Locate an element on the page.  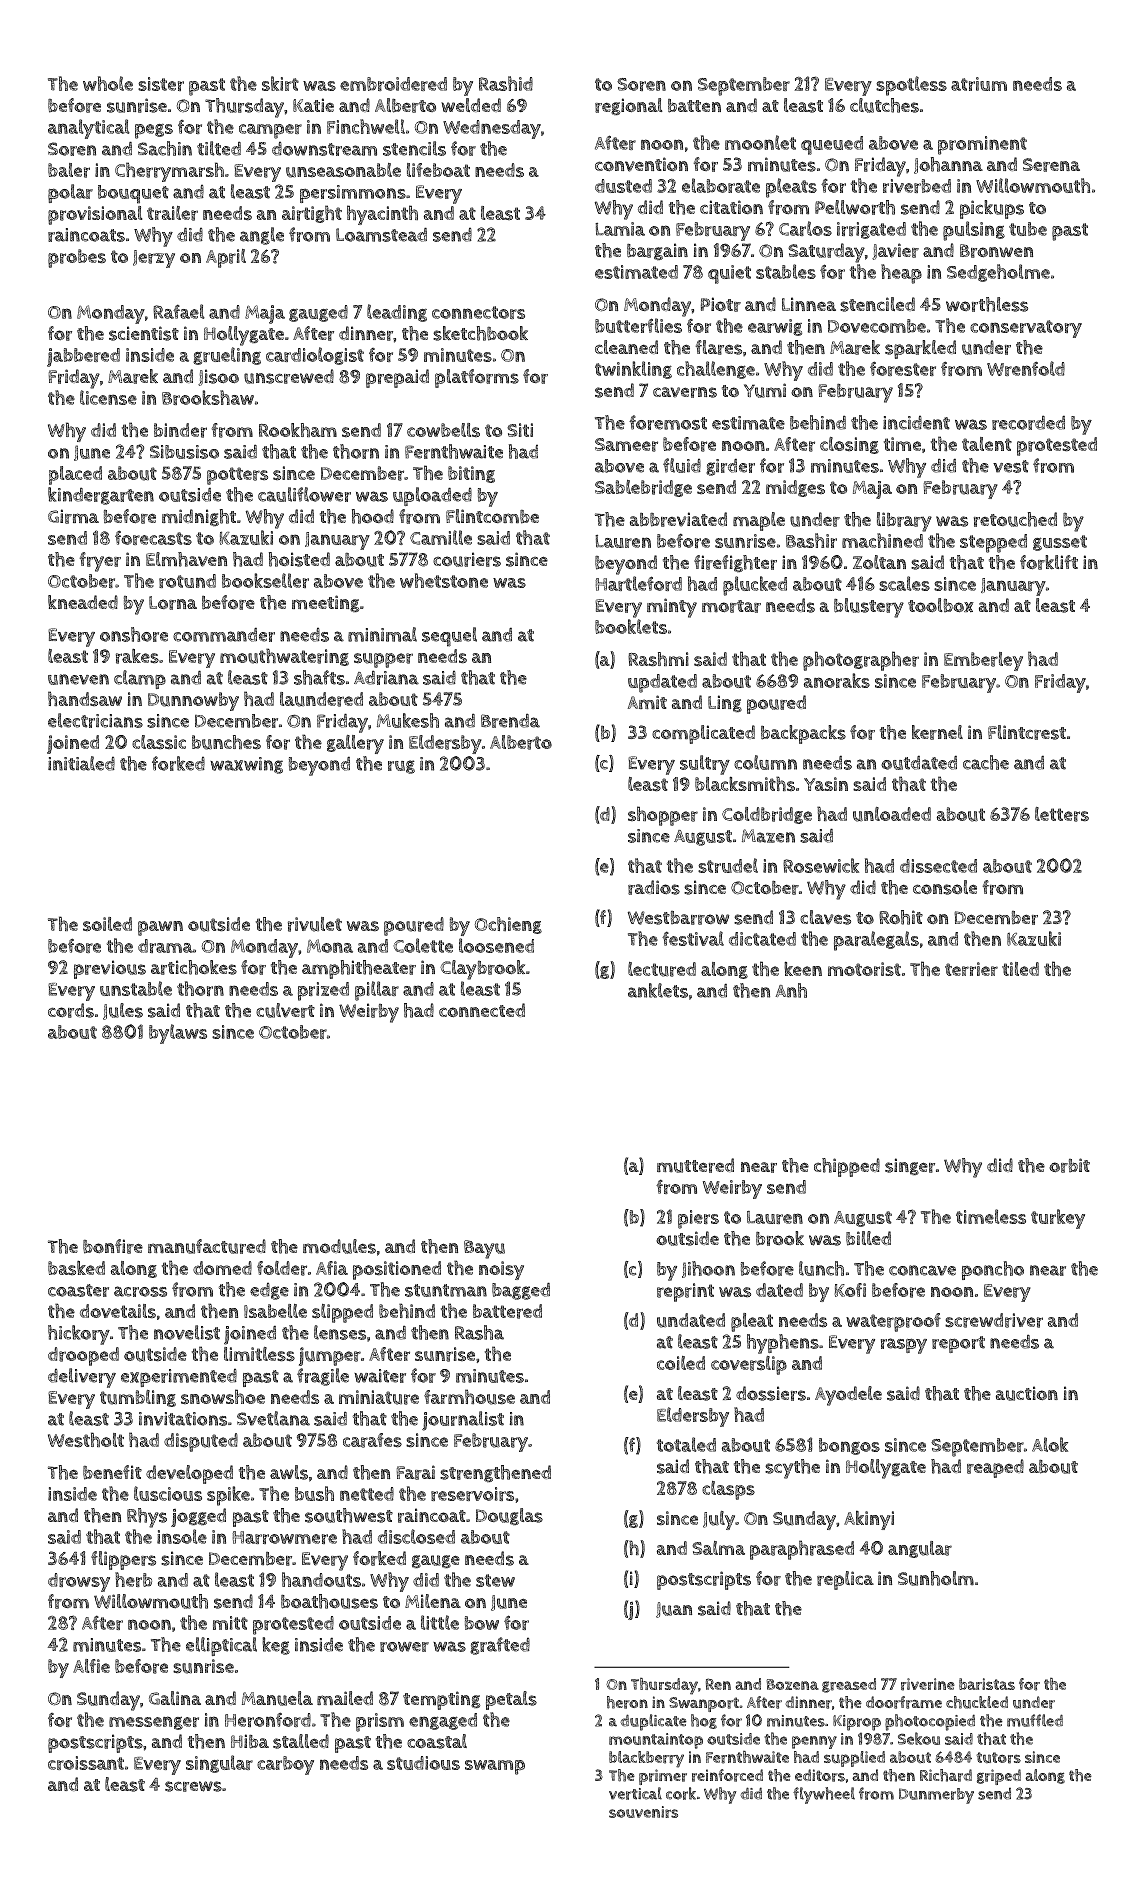
skirt is located at coordinates (280, 83).
